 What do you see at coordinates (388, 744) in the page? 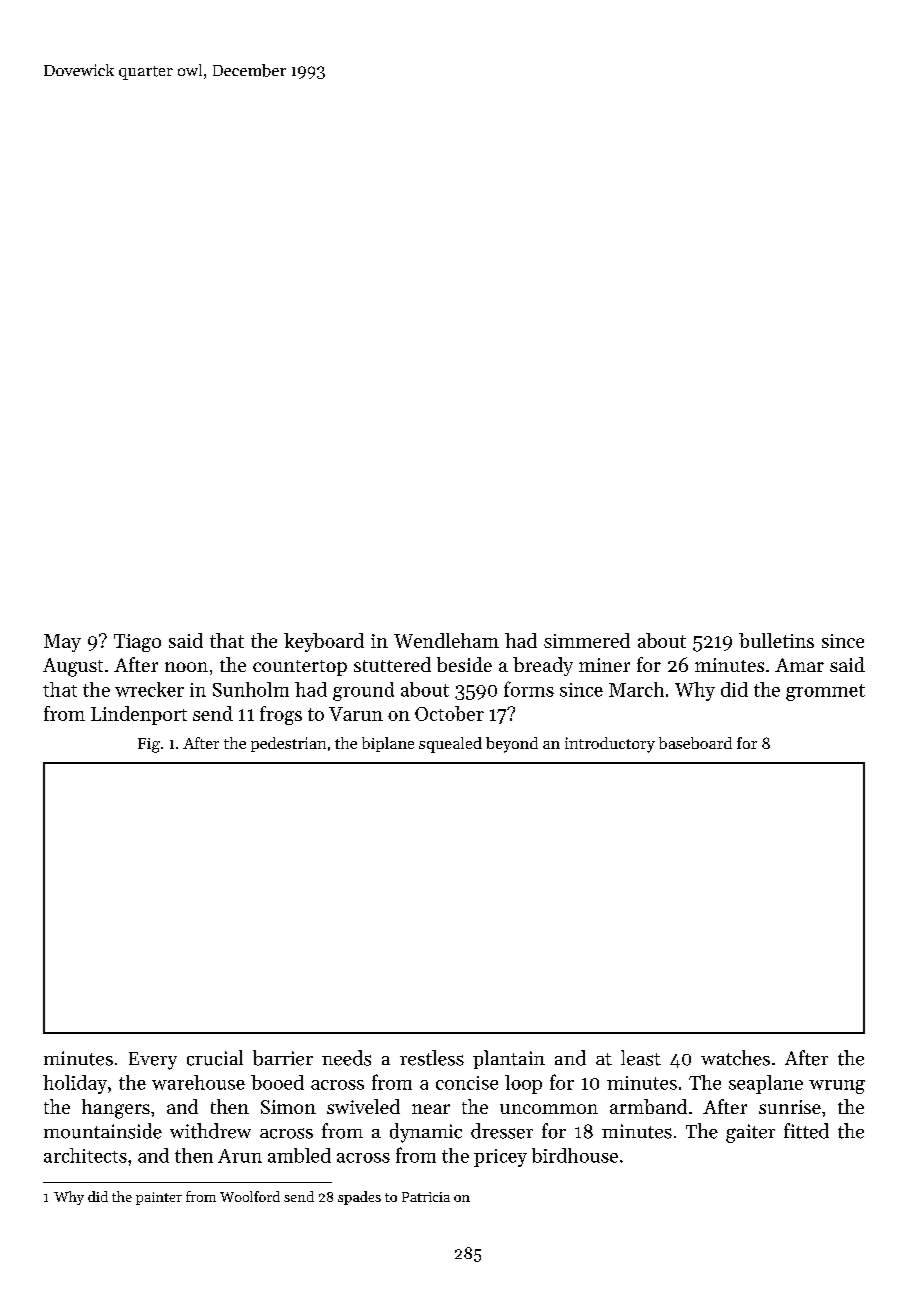
I see `biplane` at bounding box center [388, 744].
